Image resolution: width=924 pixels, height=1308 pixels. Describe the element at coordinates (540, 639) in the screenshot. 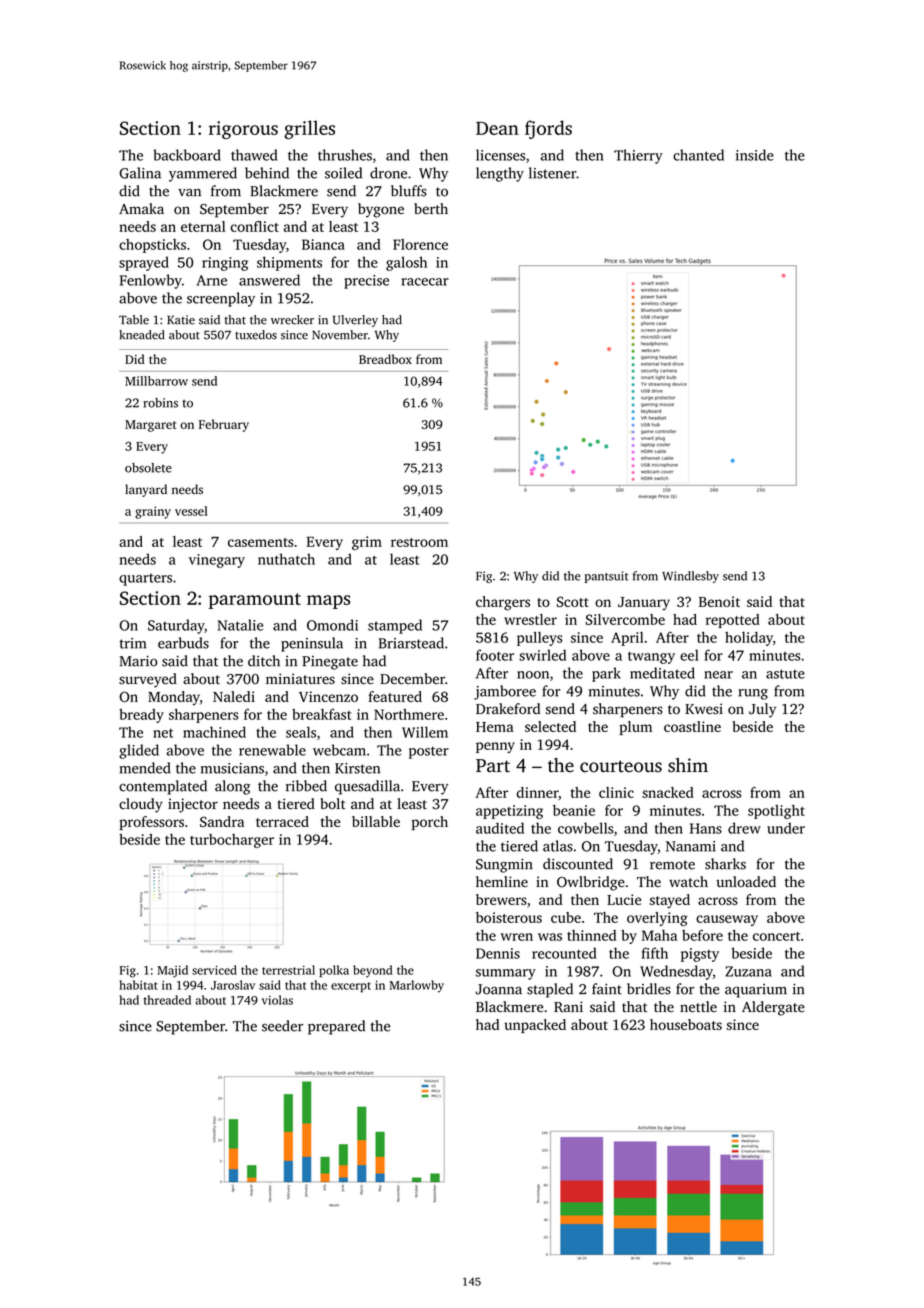

I see `pulleys` at that location.
